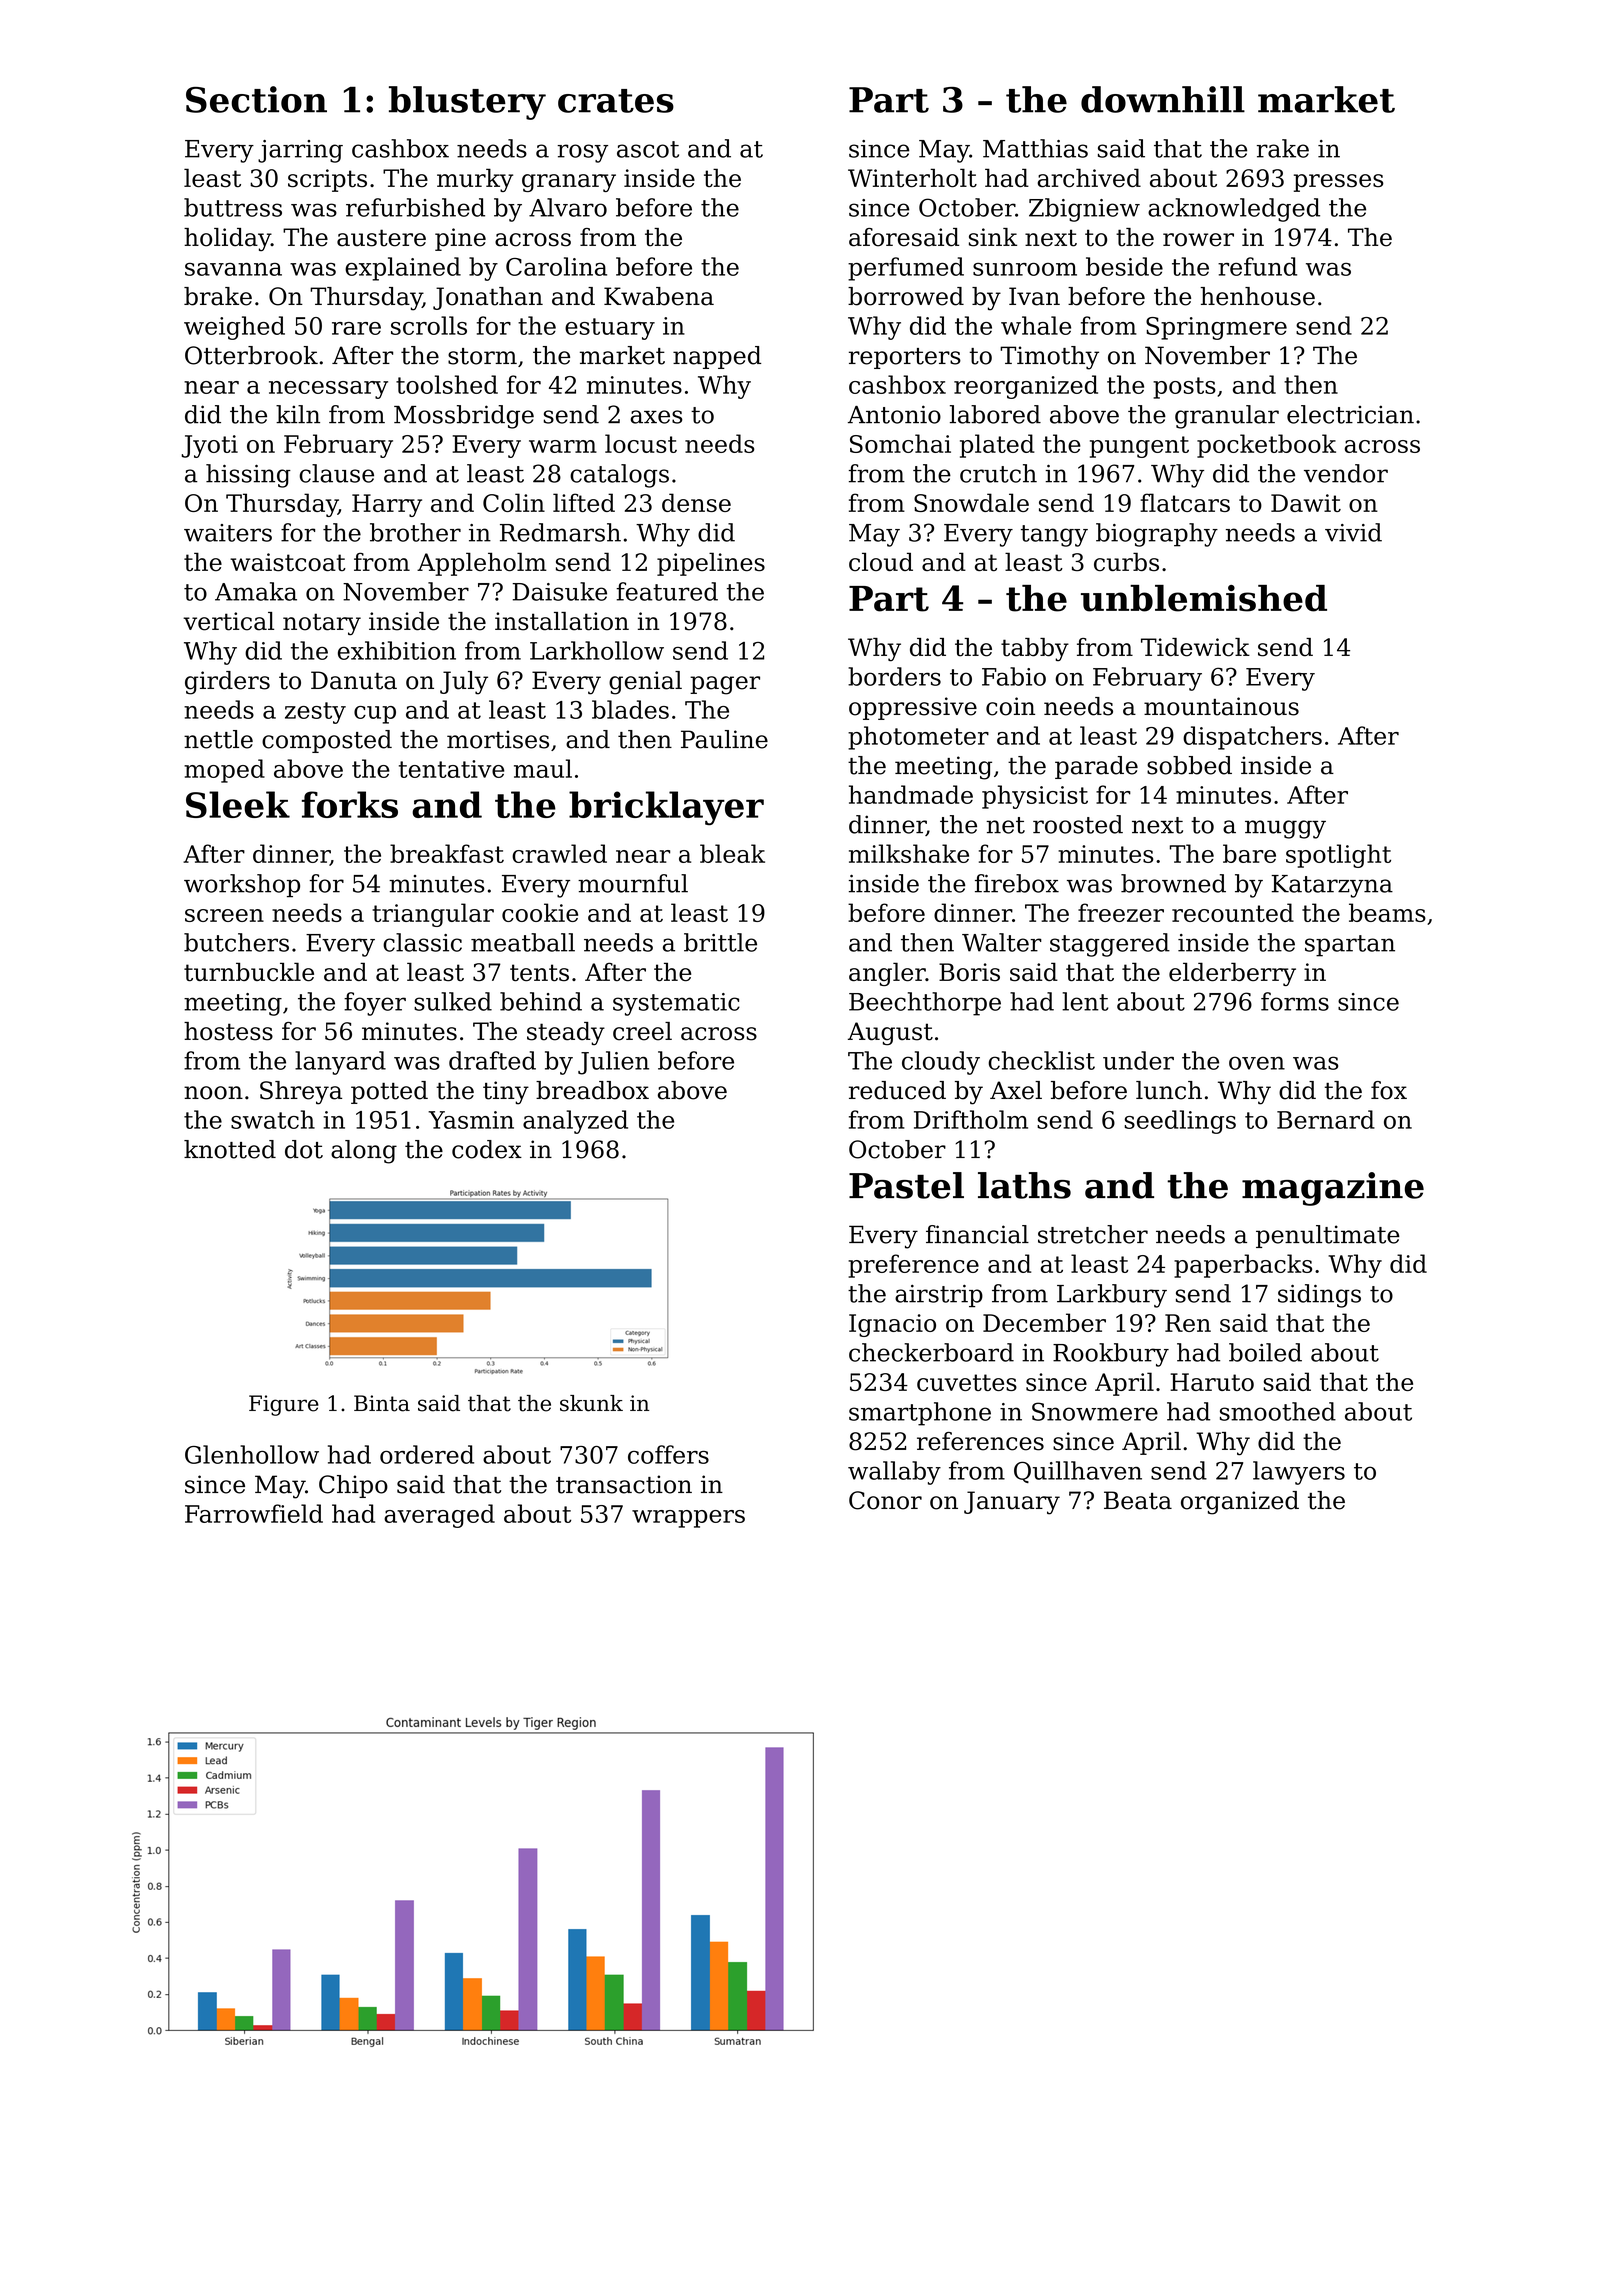 The height and width of the screenshot is (2292, 1620). Describe the element at coordinates (648, 149) in the screenshot. I see `ascot` at that location.
